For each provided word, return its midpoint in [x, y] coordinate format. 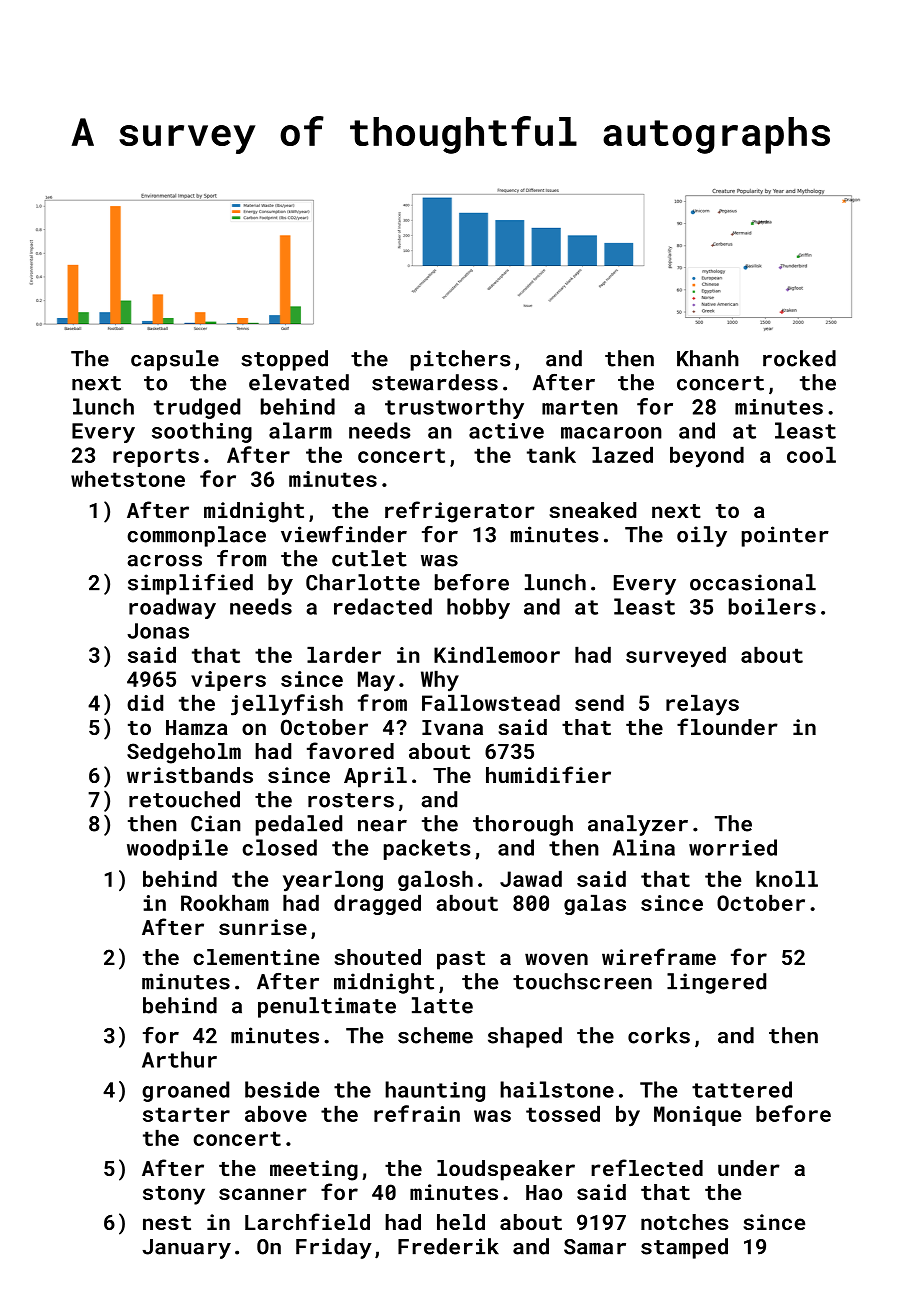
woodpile [177, 849]
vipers [228, 681]
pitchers [460, 360]
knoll [787, 879]
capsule [175, 360]
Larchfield [307, 1221]
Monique [697, 1116]
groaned [185, 1091]
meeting [314, 1170]
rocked [799, 358]
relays [702, 705]
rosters [351, 800]
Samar [595, 1247]
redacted [383, 606]
